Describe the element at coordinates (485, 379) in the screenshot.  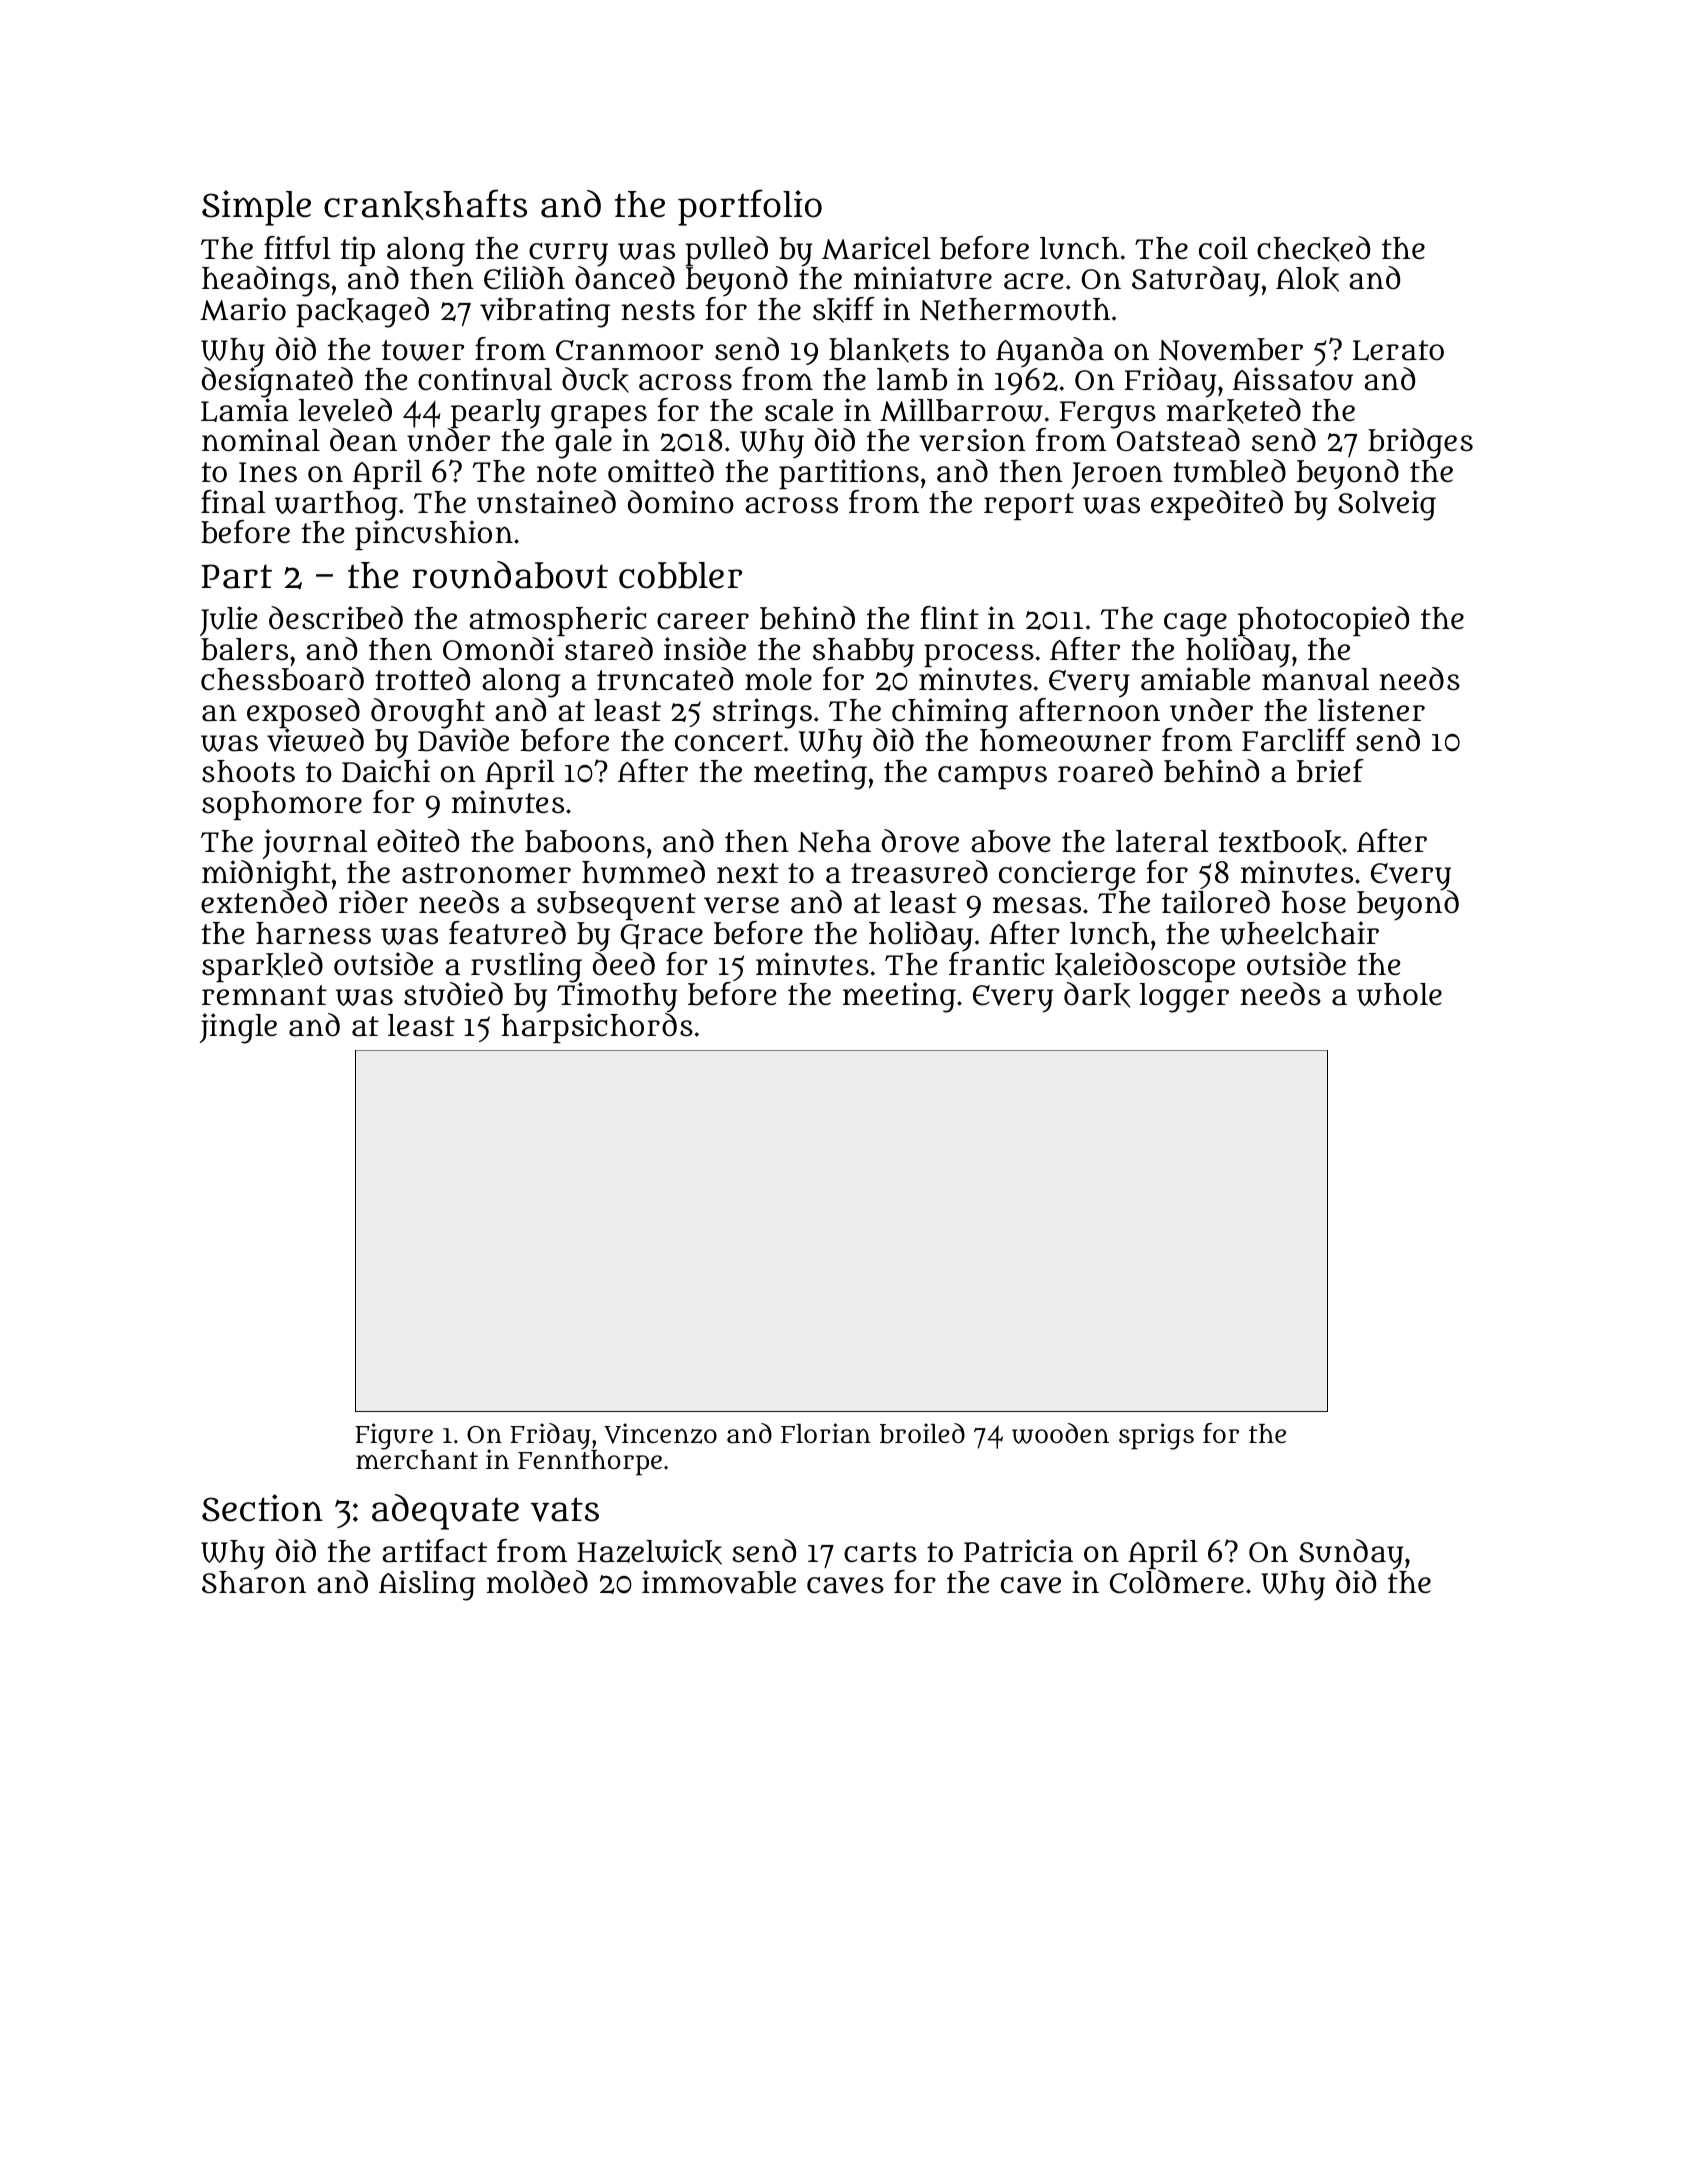
I see `continual` at that location.
